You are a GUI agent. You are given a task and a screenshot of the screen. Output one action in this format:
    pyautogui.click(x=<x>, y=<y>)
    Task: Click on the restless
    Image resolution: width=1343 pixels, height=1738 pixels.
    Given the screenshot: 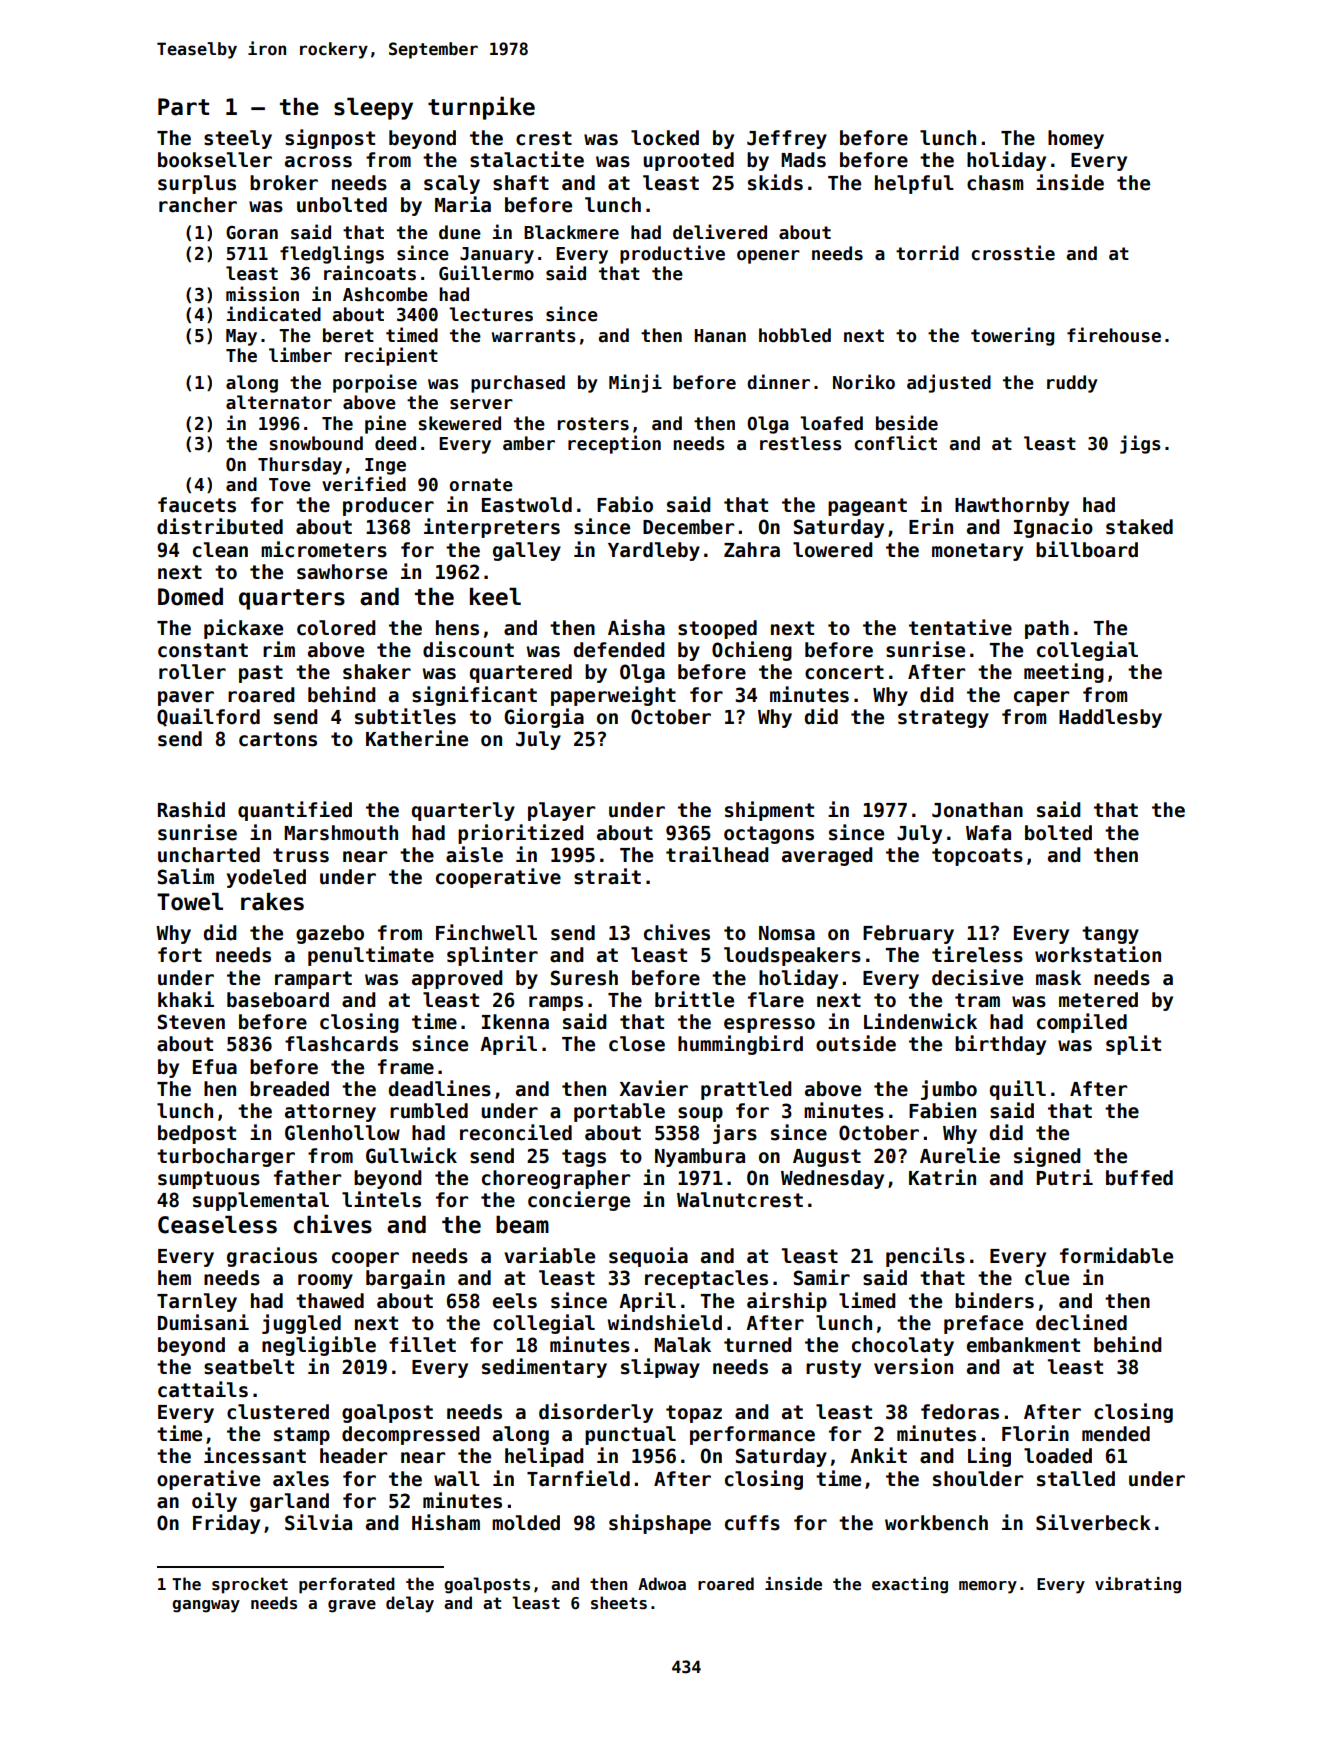 What is the action you would take?
    pyautogui.click(x=801, y=443)
